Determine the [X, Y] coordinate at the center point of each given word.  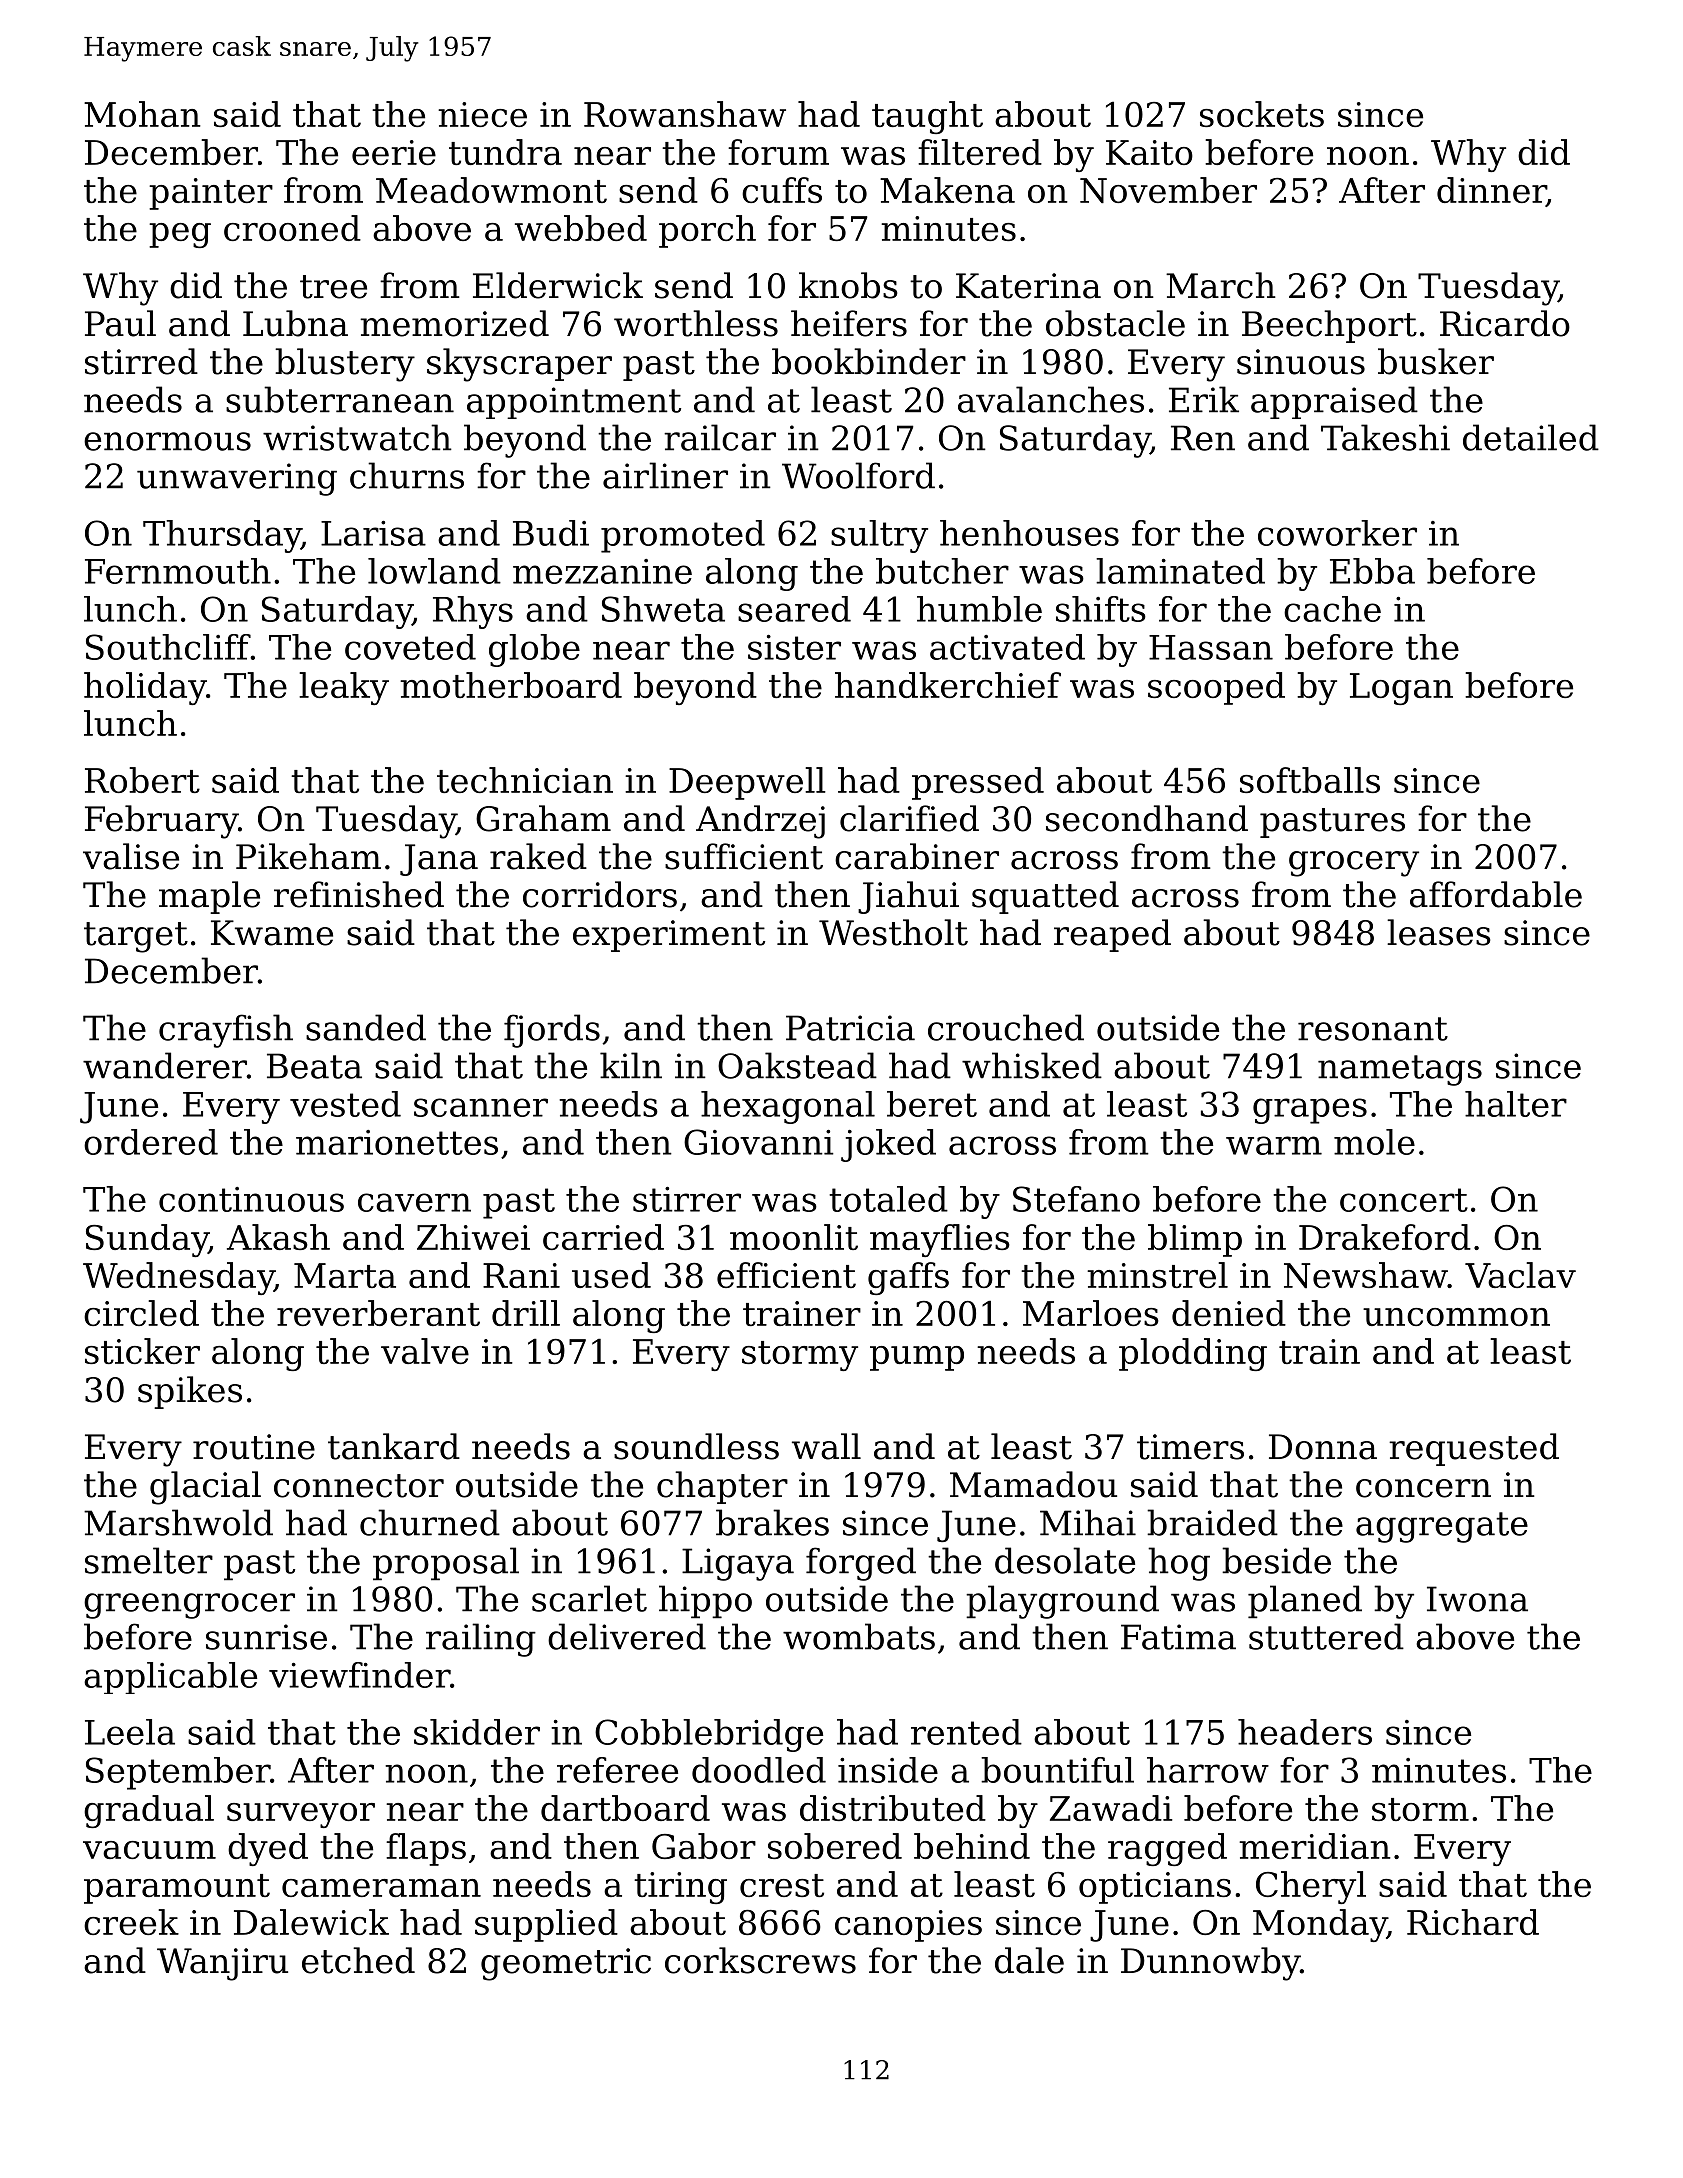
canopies [908, 1926]
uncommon [1456, 1317]
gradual [149, 1811]
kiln [631, 1065]
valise [131, 856]
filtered [980, 152]
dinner [1491, 191]
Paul [120, 323]
